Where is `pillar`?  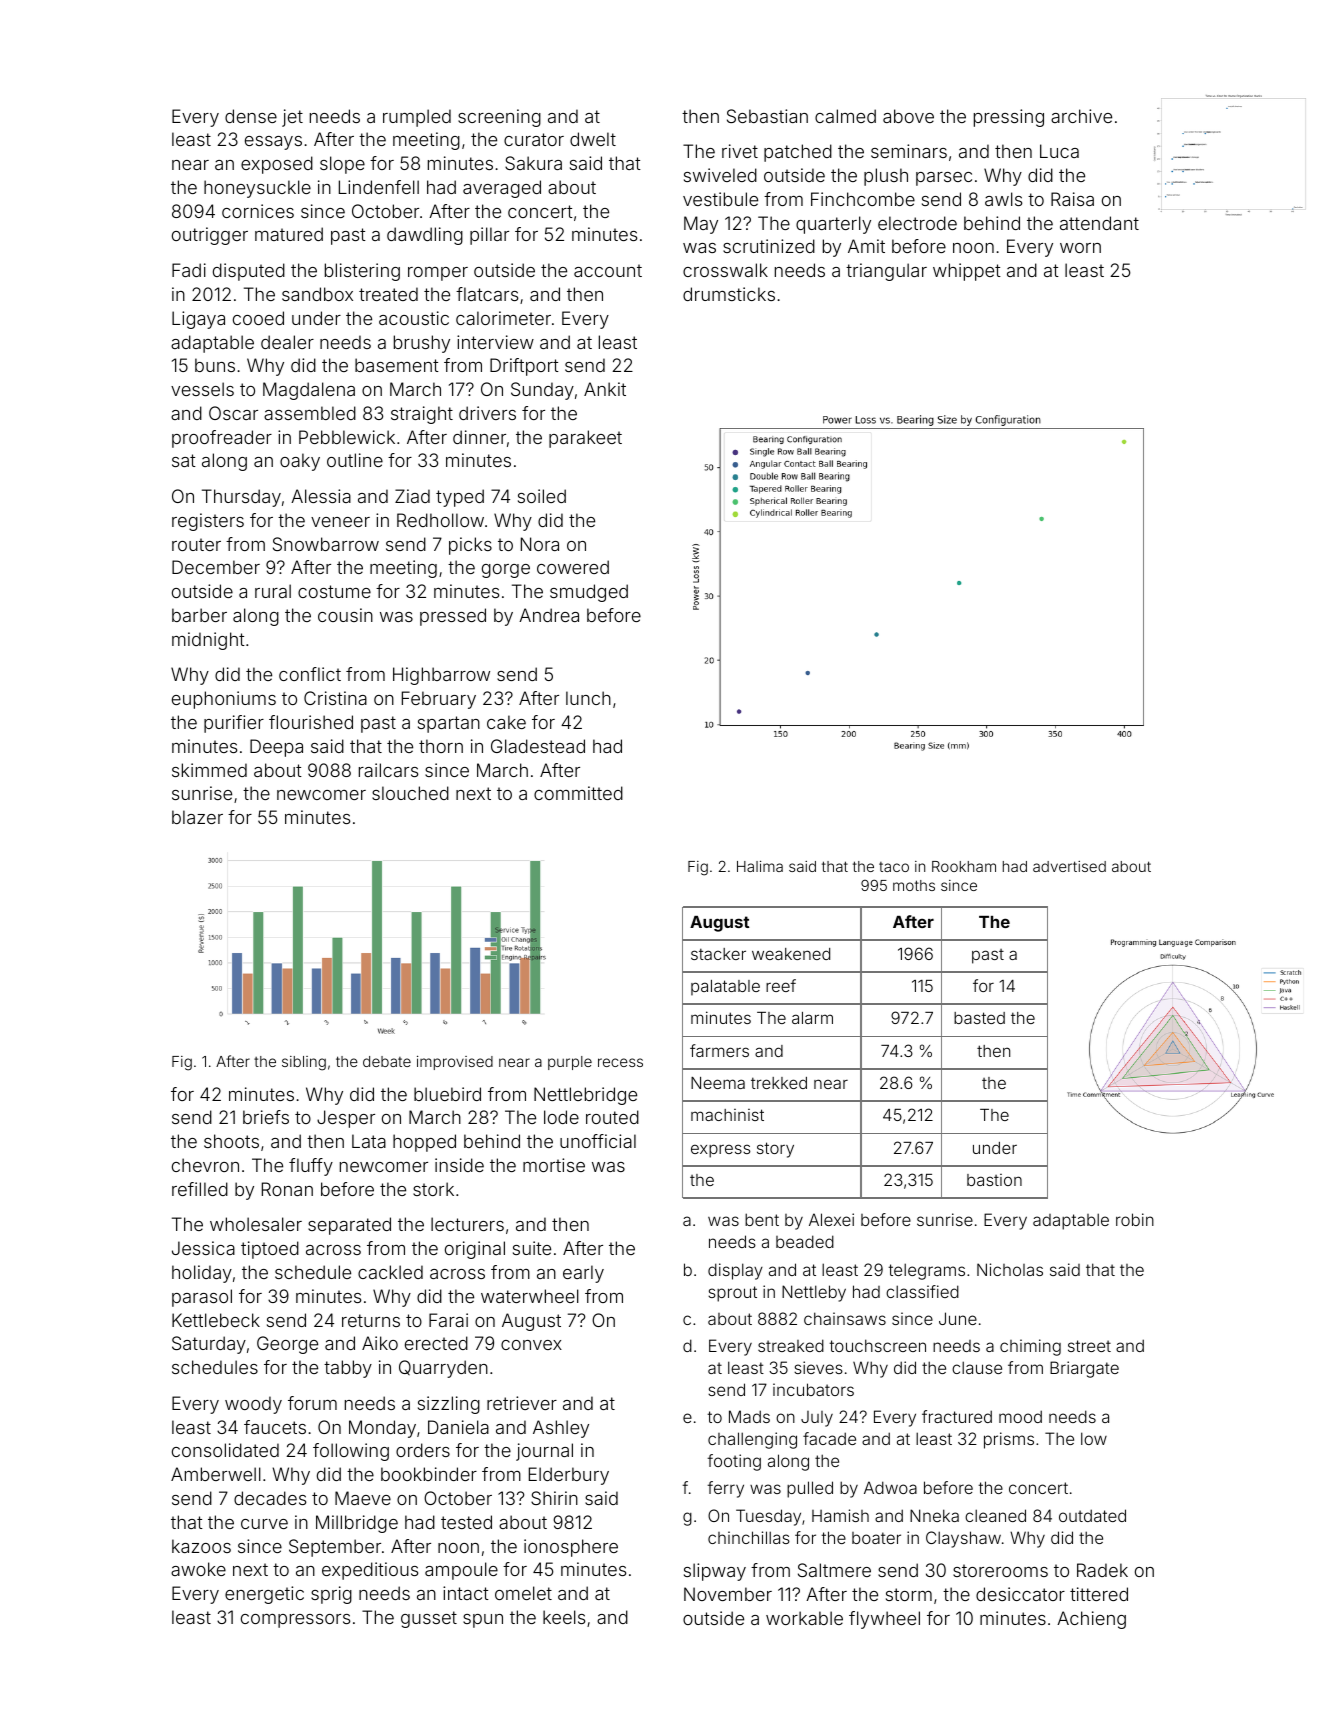 pillar is located at coordinates (489, 236).
